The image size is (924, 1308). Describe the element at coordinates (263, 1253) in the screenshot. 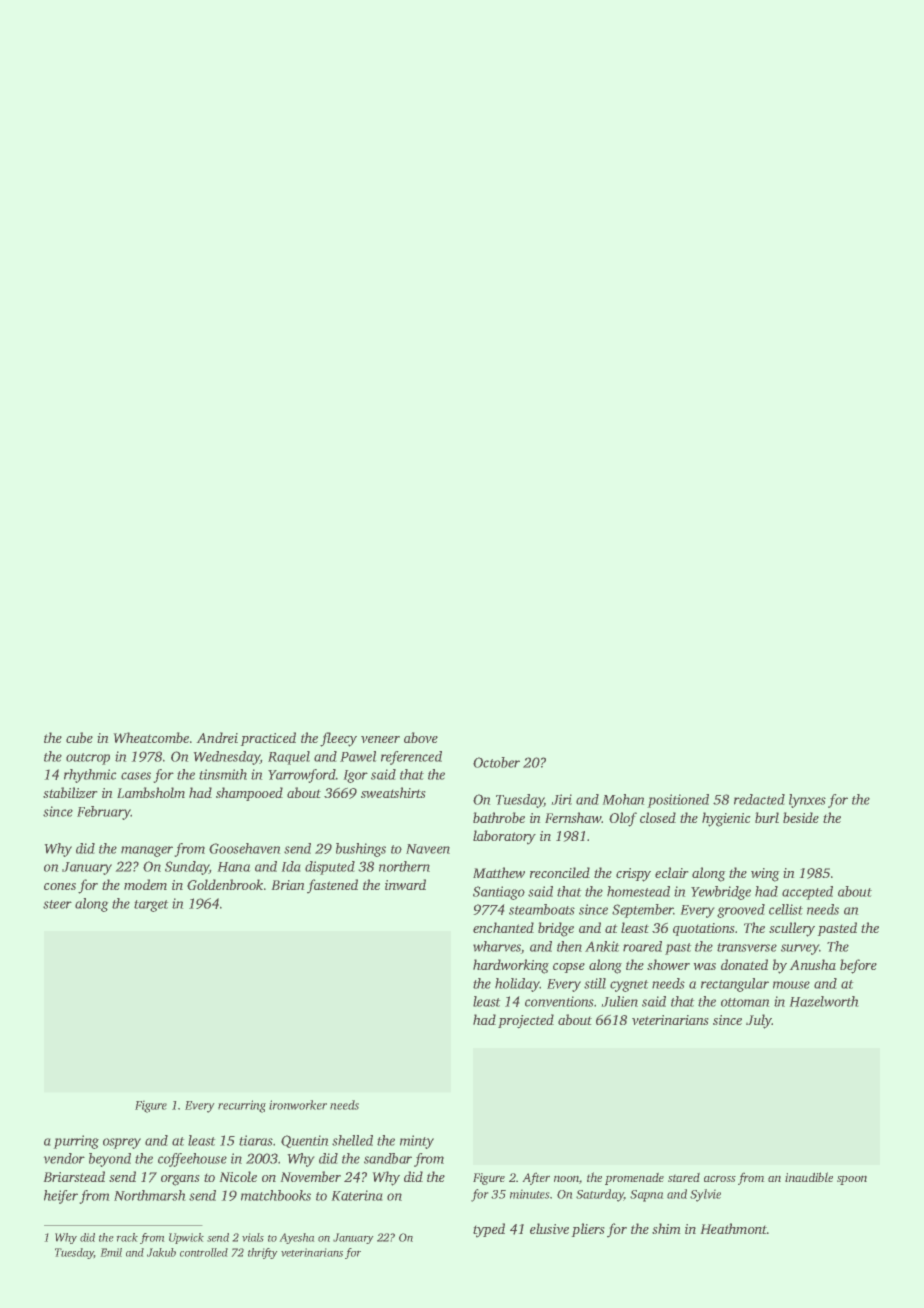

I see `thrifty` at that location.
